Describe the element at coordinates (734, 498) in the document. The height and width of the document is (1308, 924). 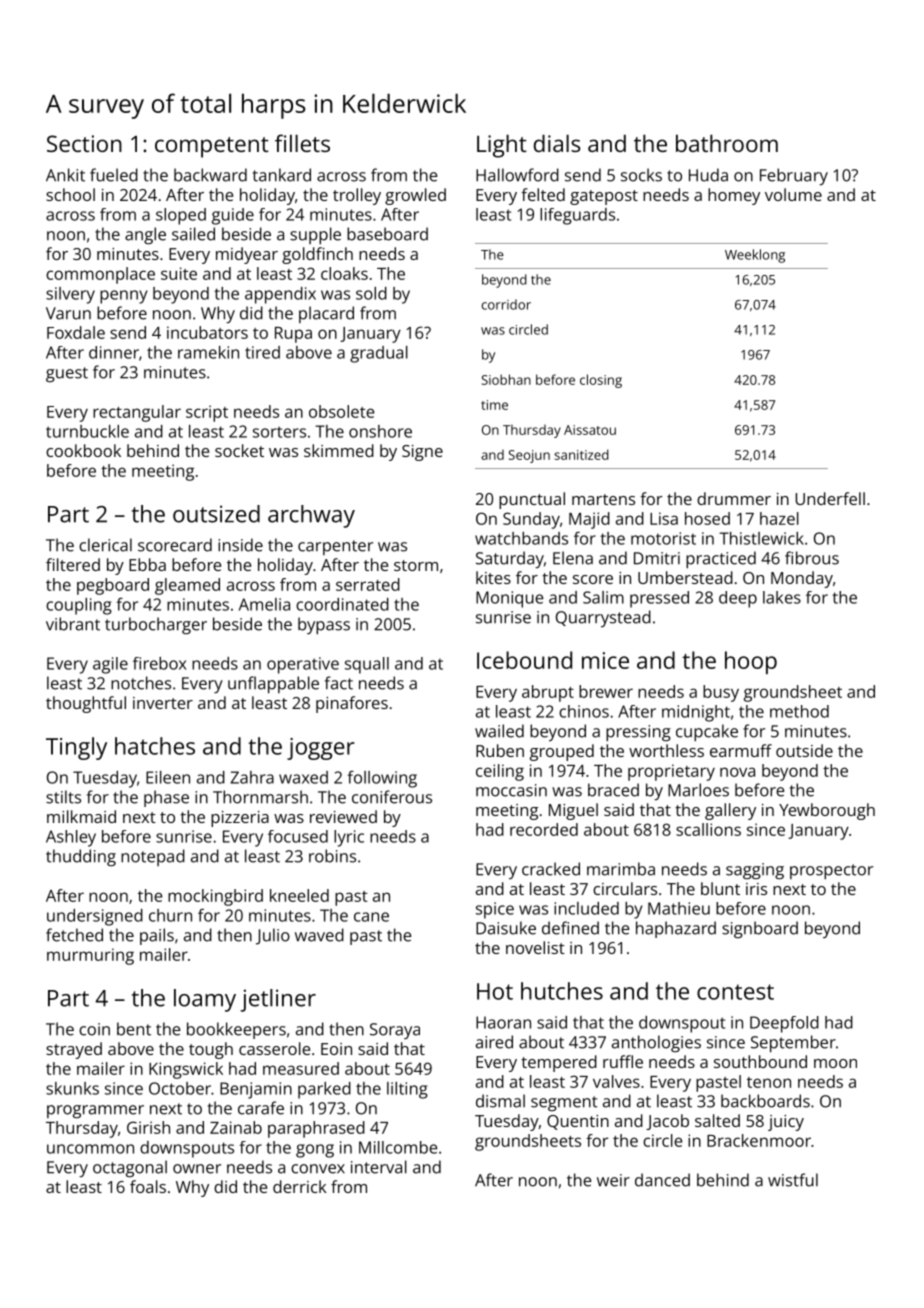
I see `drummer` at that location.
